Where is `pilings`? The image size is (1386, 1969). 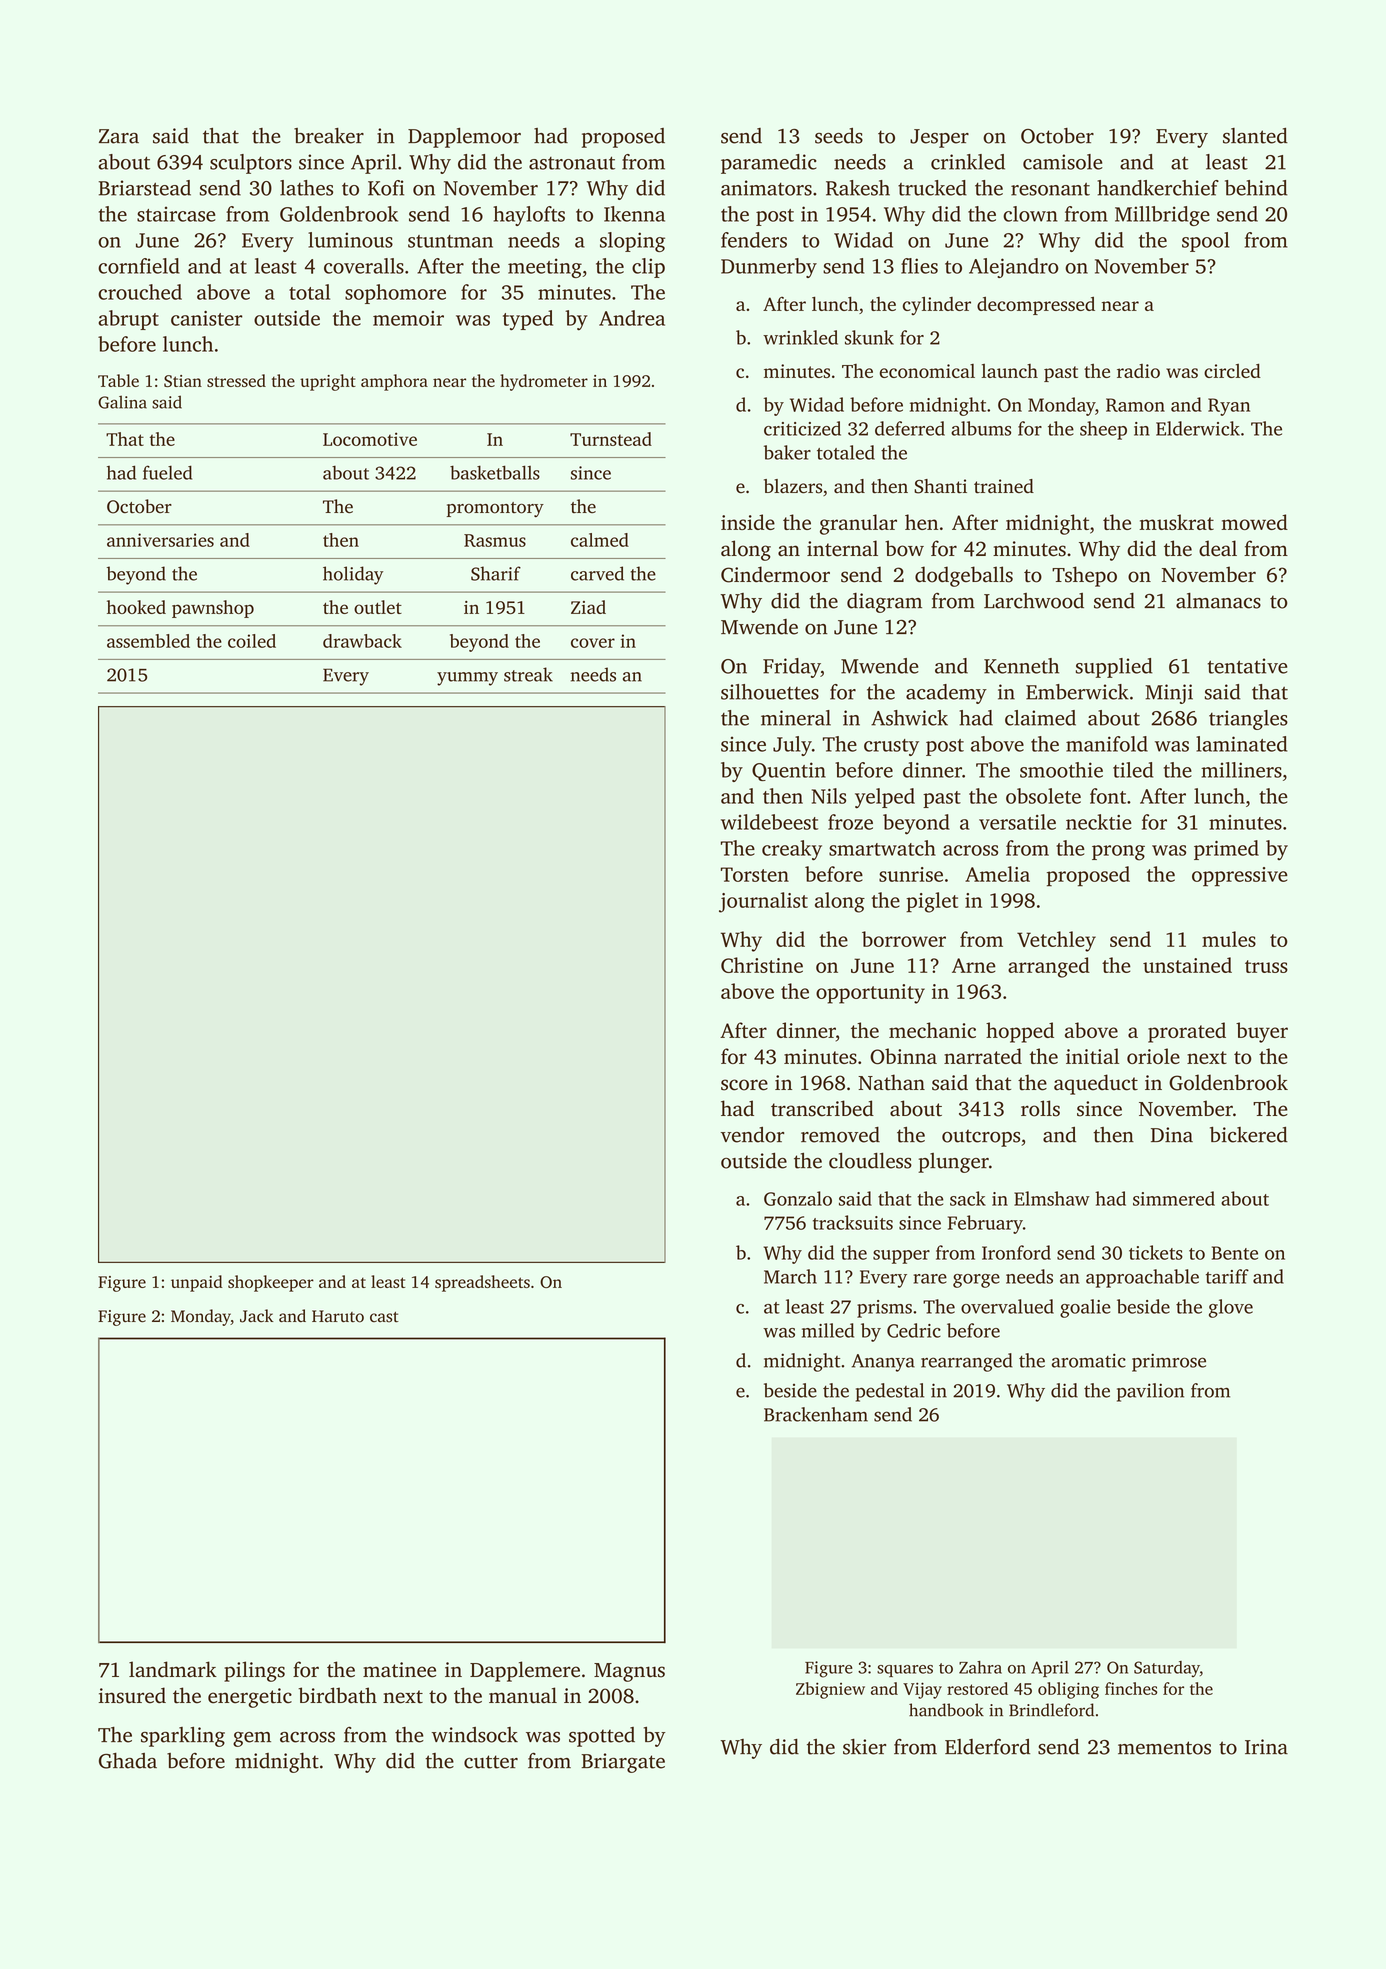 pilings is located at coordinates (254, 1671).
